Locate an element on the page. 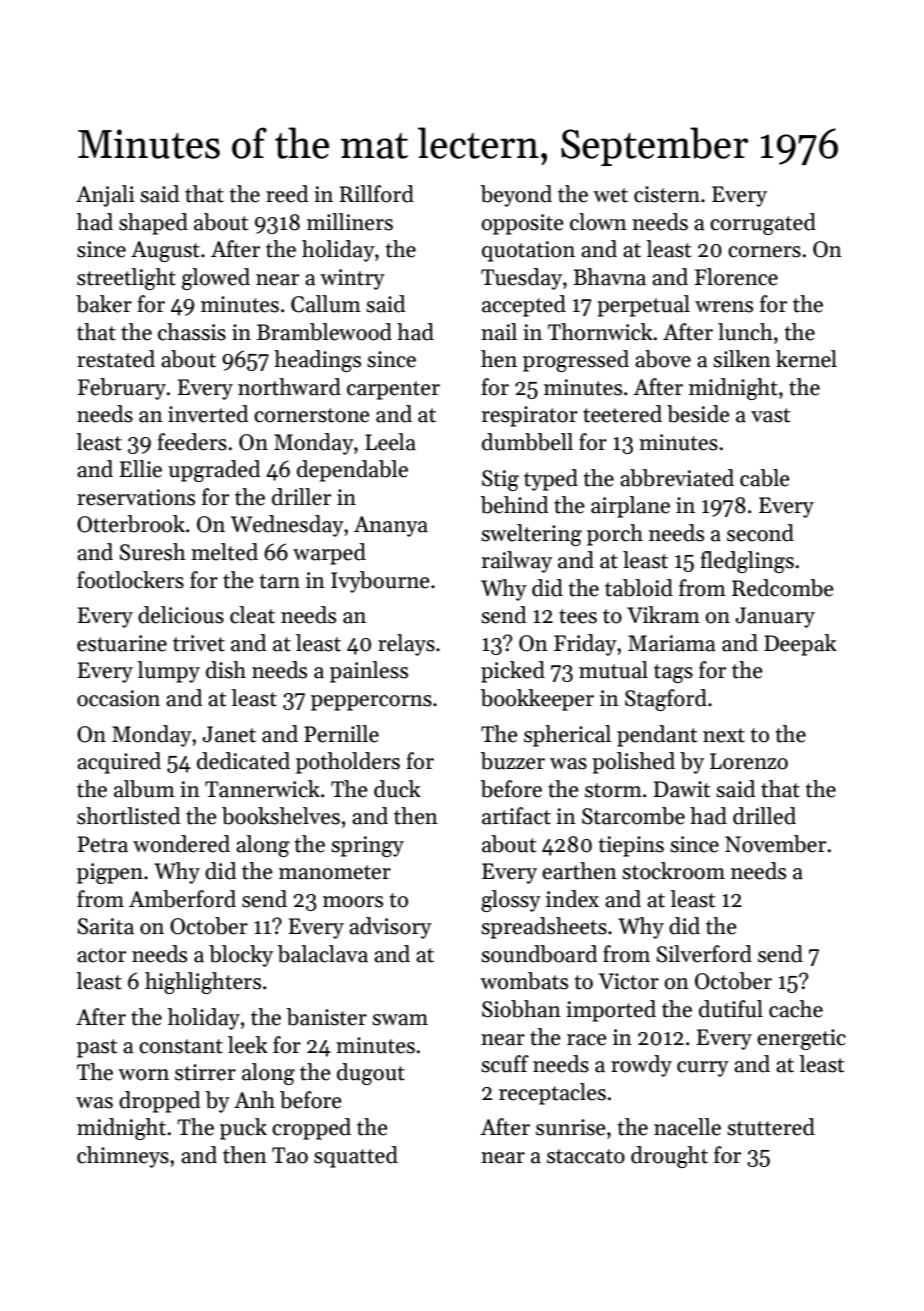 This image has height=1311, width=924. wrens is located at coordinates (724, 307).
